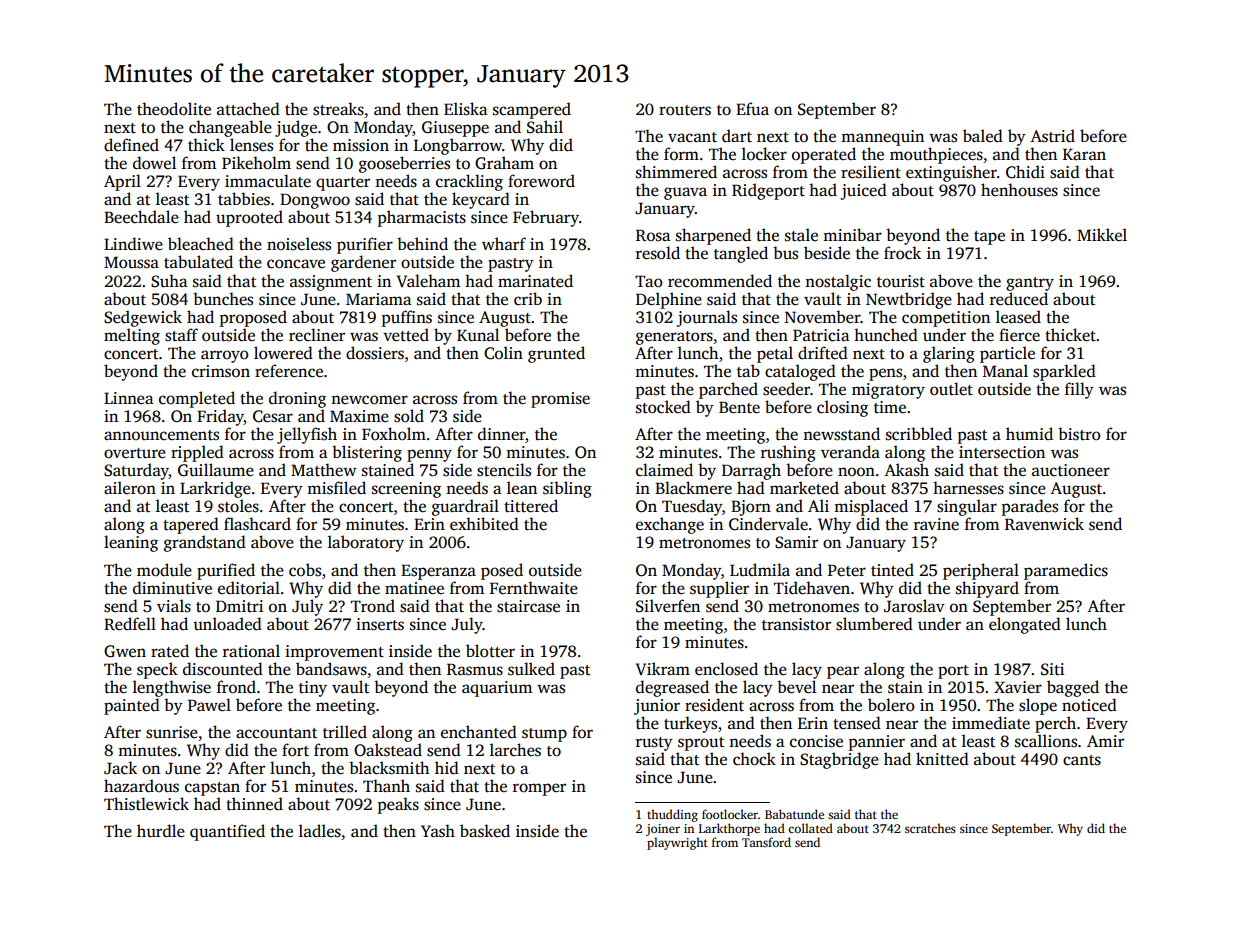 This screenshot has width=1233, height=952. What do you see at coordinates (535, 280) in the screenshot?
I see `marinated` at bounding box center [535, 280].
